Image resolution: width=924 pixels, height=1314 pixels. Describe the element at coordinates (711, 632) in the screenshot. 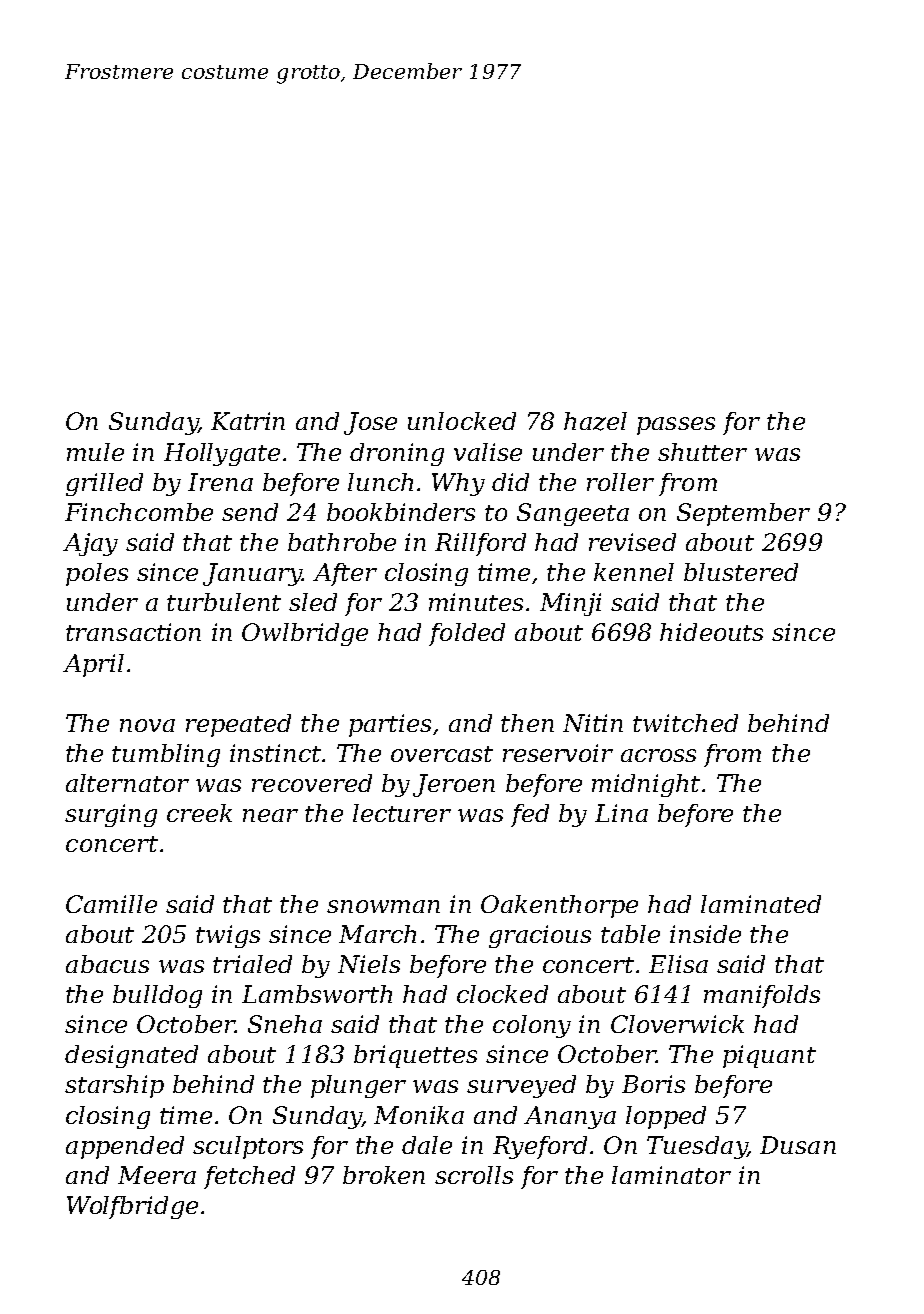

I see `hideouts` at that location.
